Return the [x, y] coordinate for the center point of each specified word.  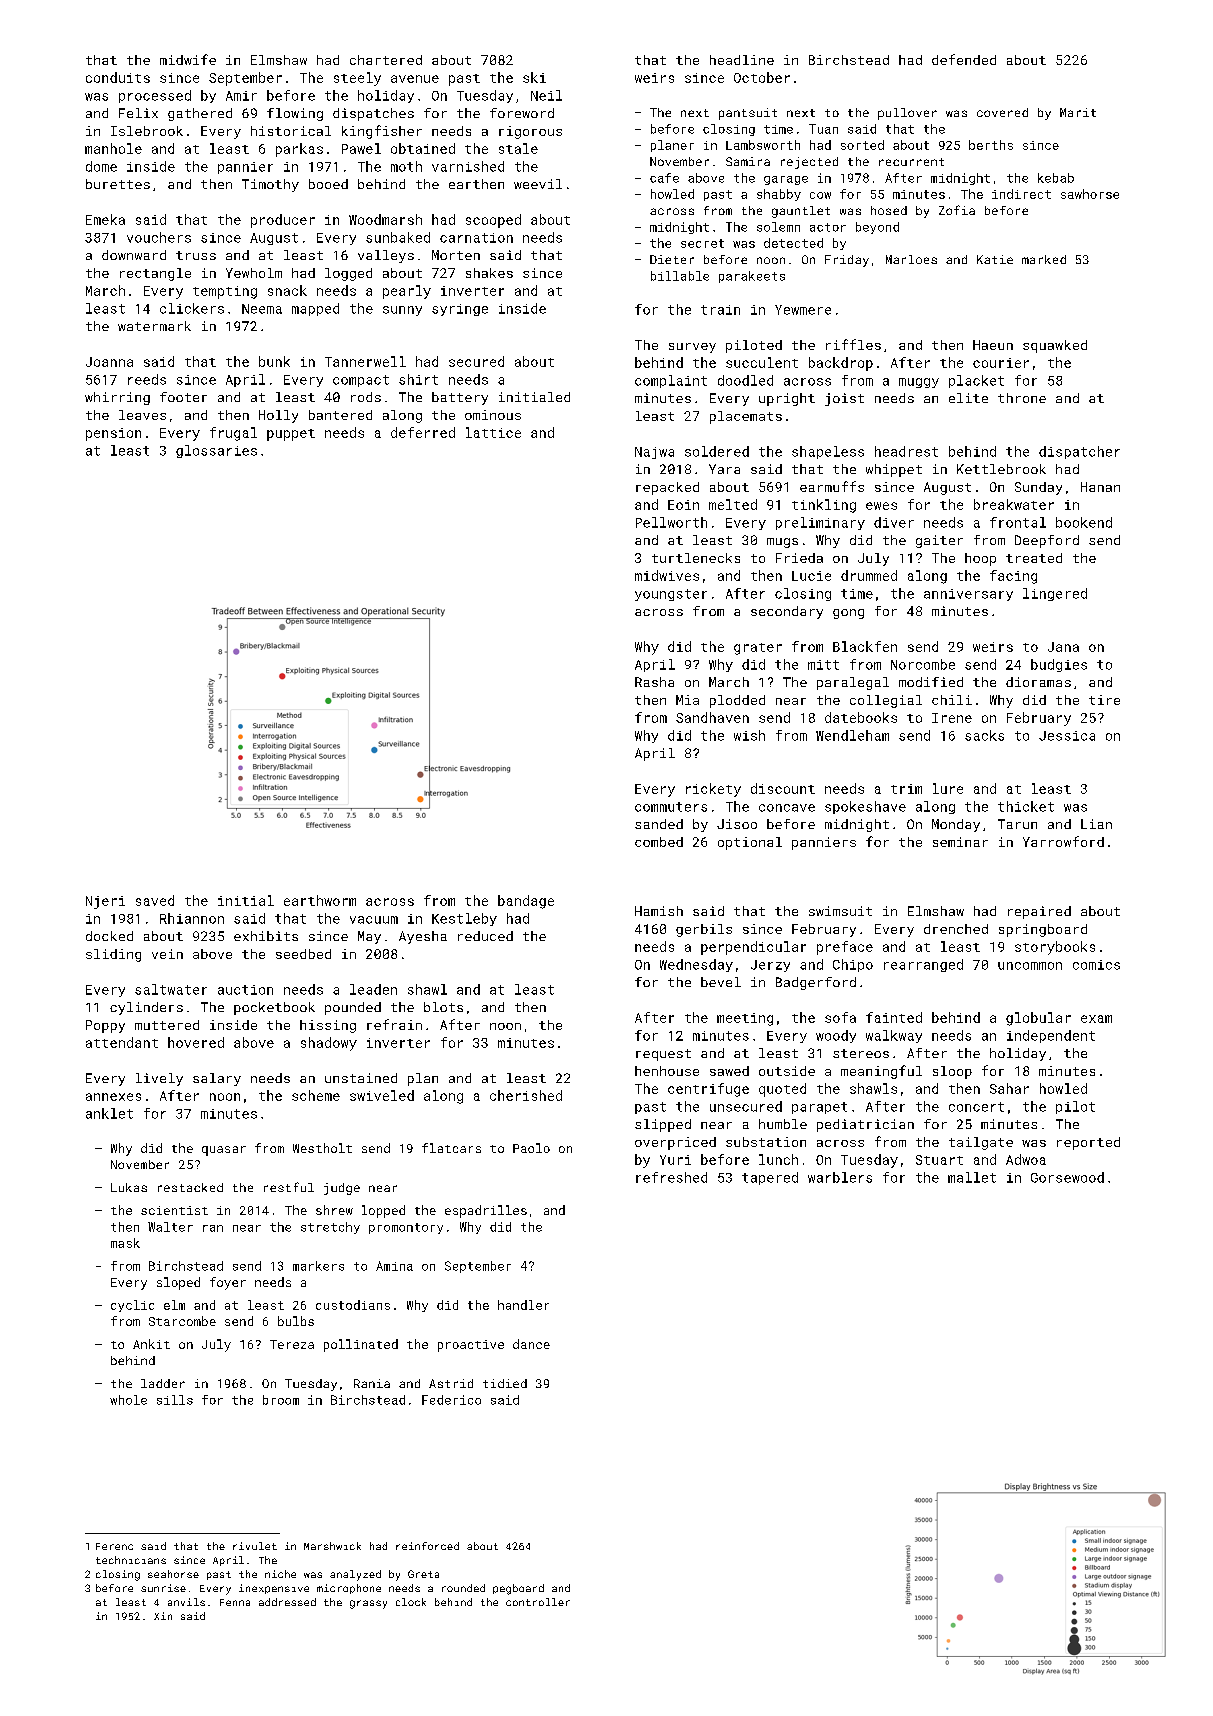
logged [348, 274]
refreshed [671, 1177]
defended [964, 59]
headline [742, 60]
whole [128, 1400]
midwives [667, 575]
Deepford [1047, 541]
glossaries [216, 451]
